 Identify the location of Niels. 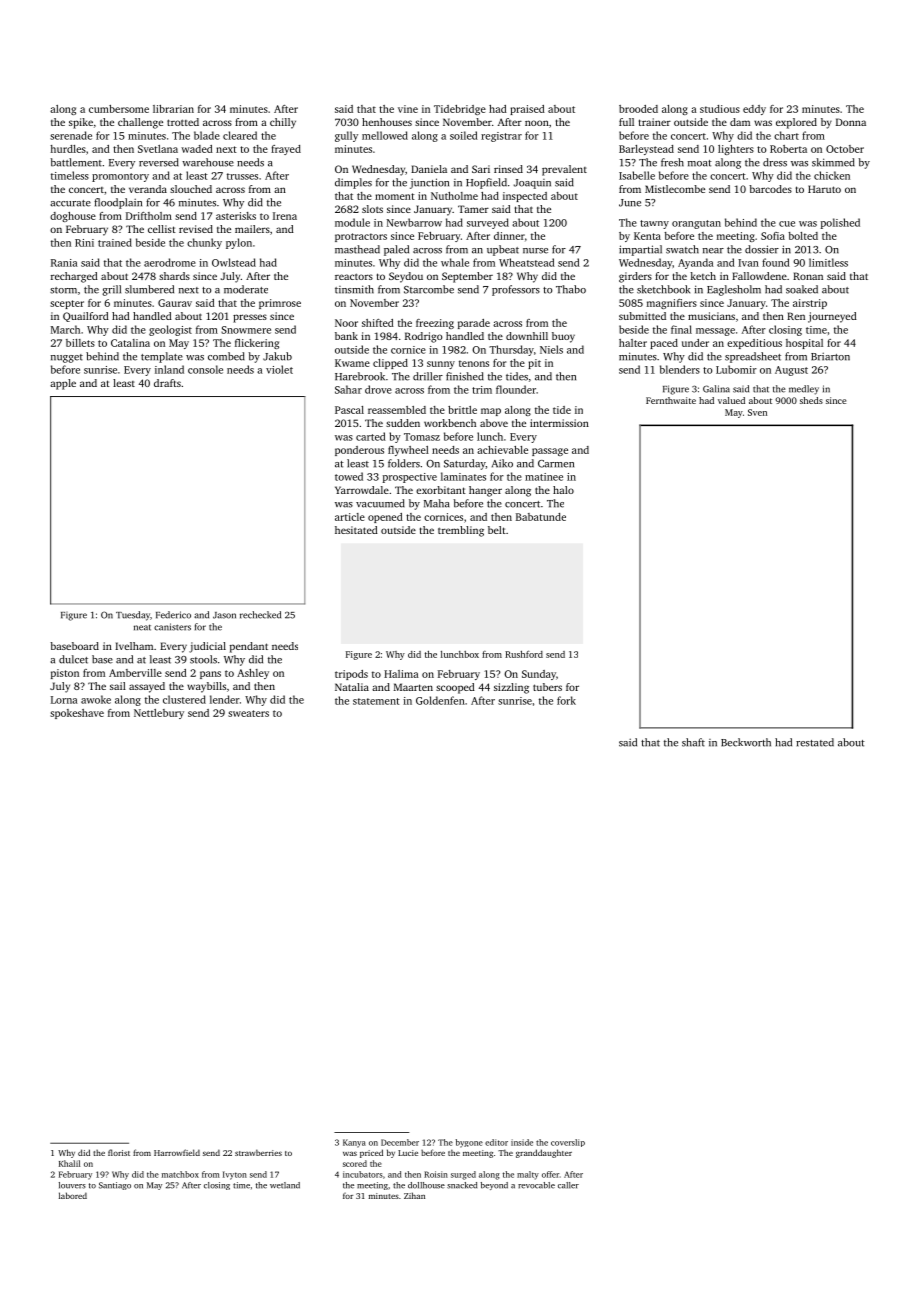
(551, 349).
